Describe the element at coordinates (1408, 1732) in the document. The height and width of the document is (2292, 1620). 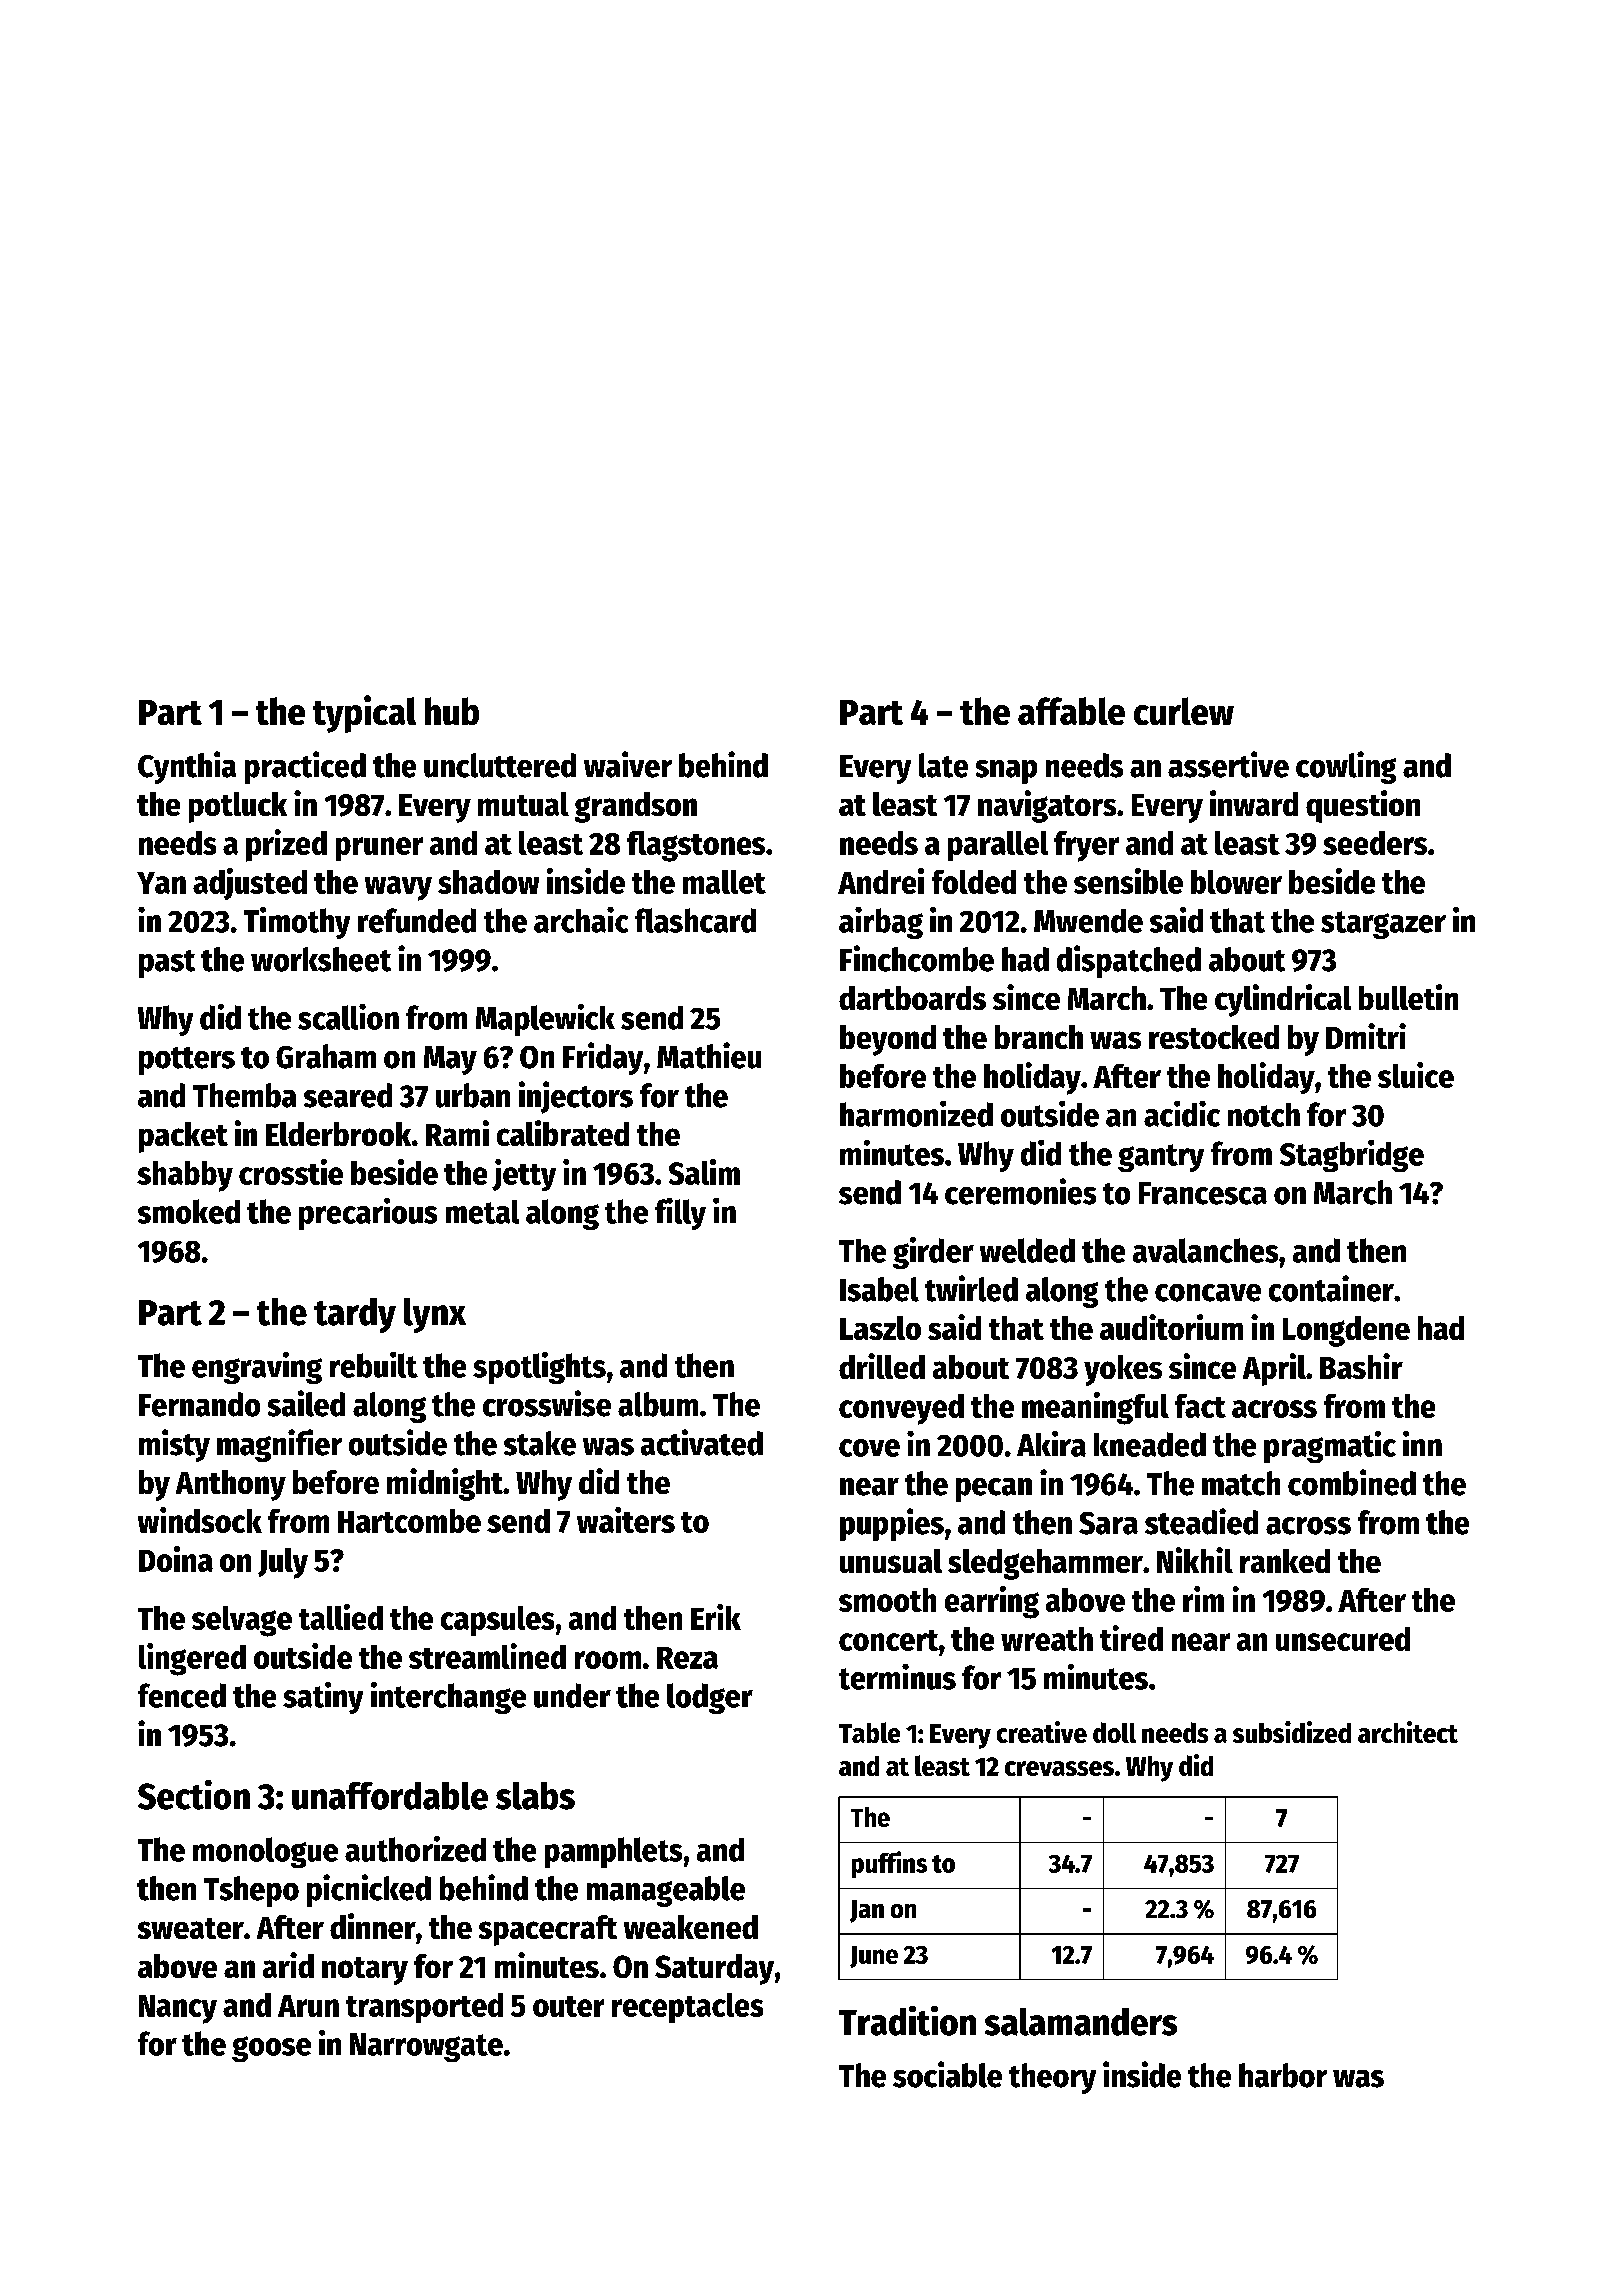
I see `architect` at that location.
